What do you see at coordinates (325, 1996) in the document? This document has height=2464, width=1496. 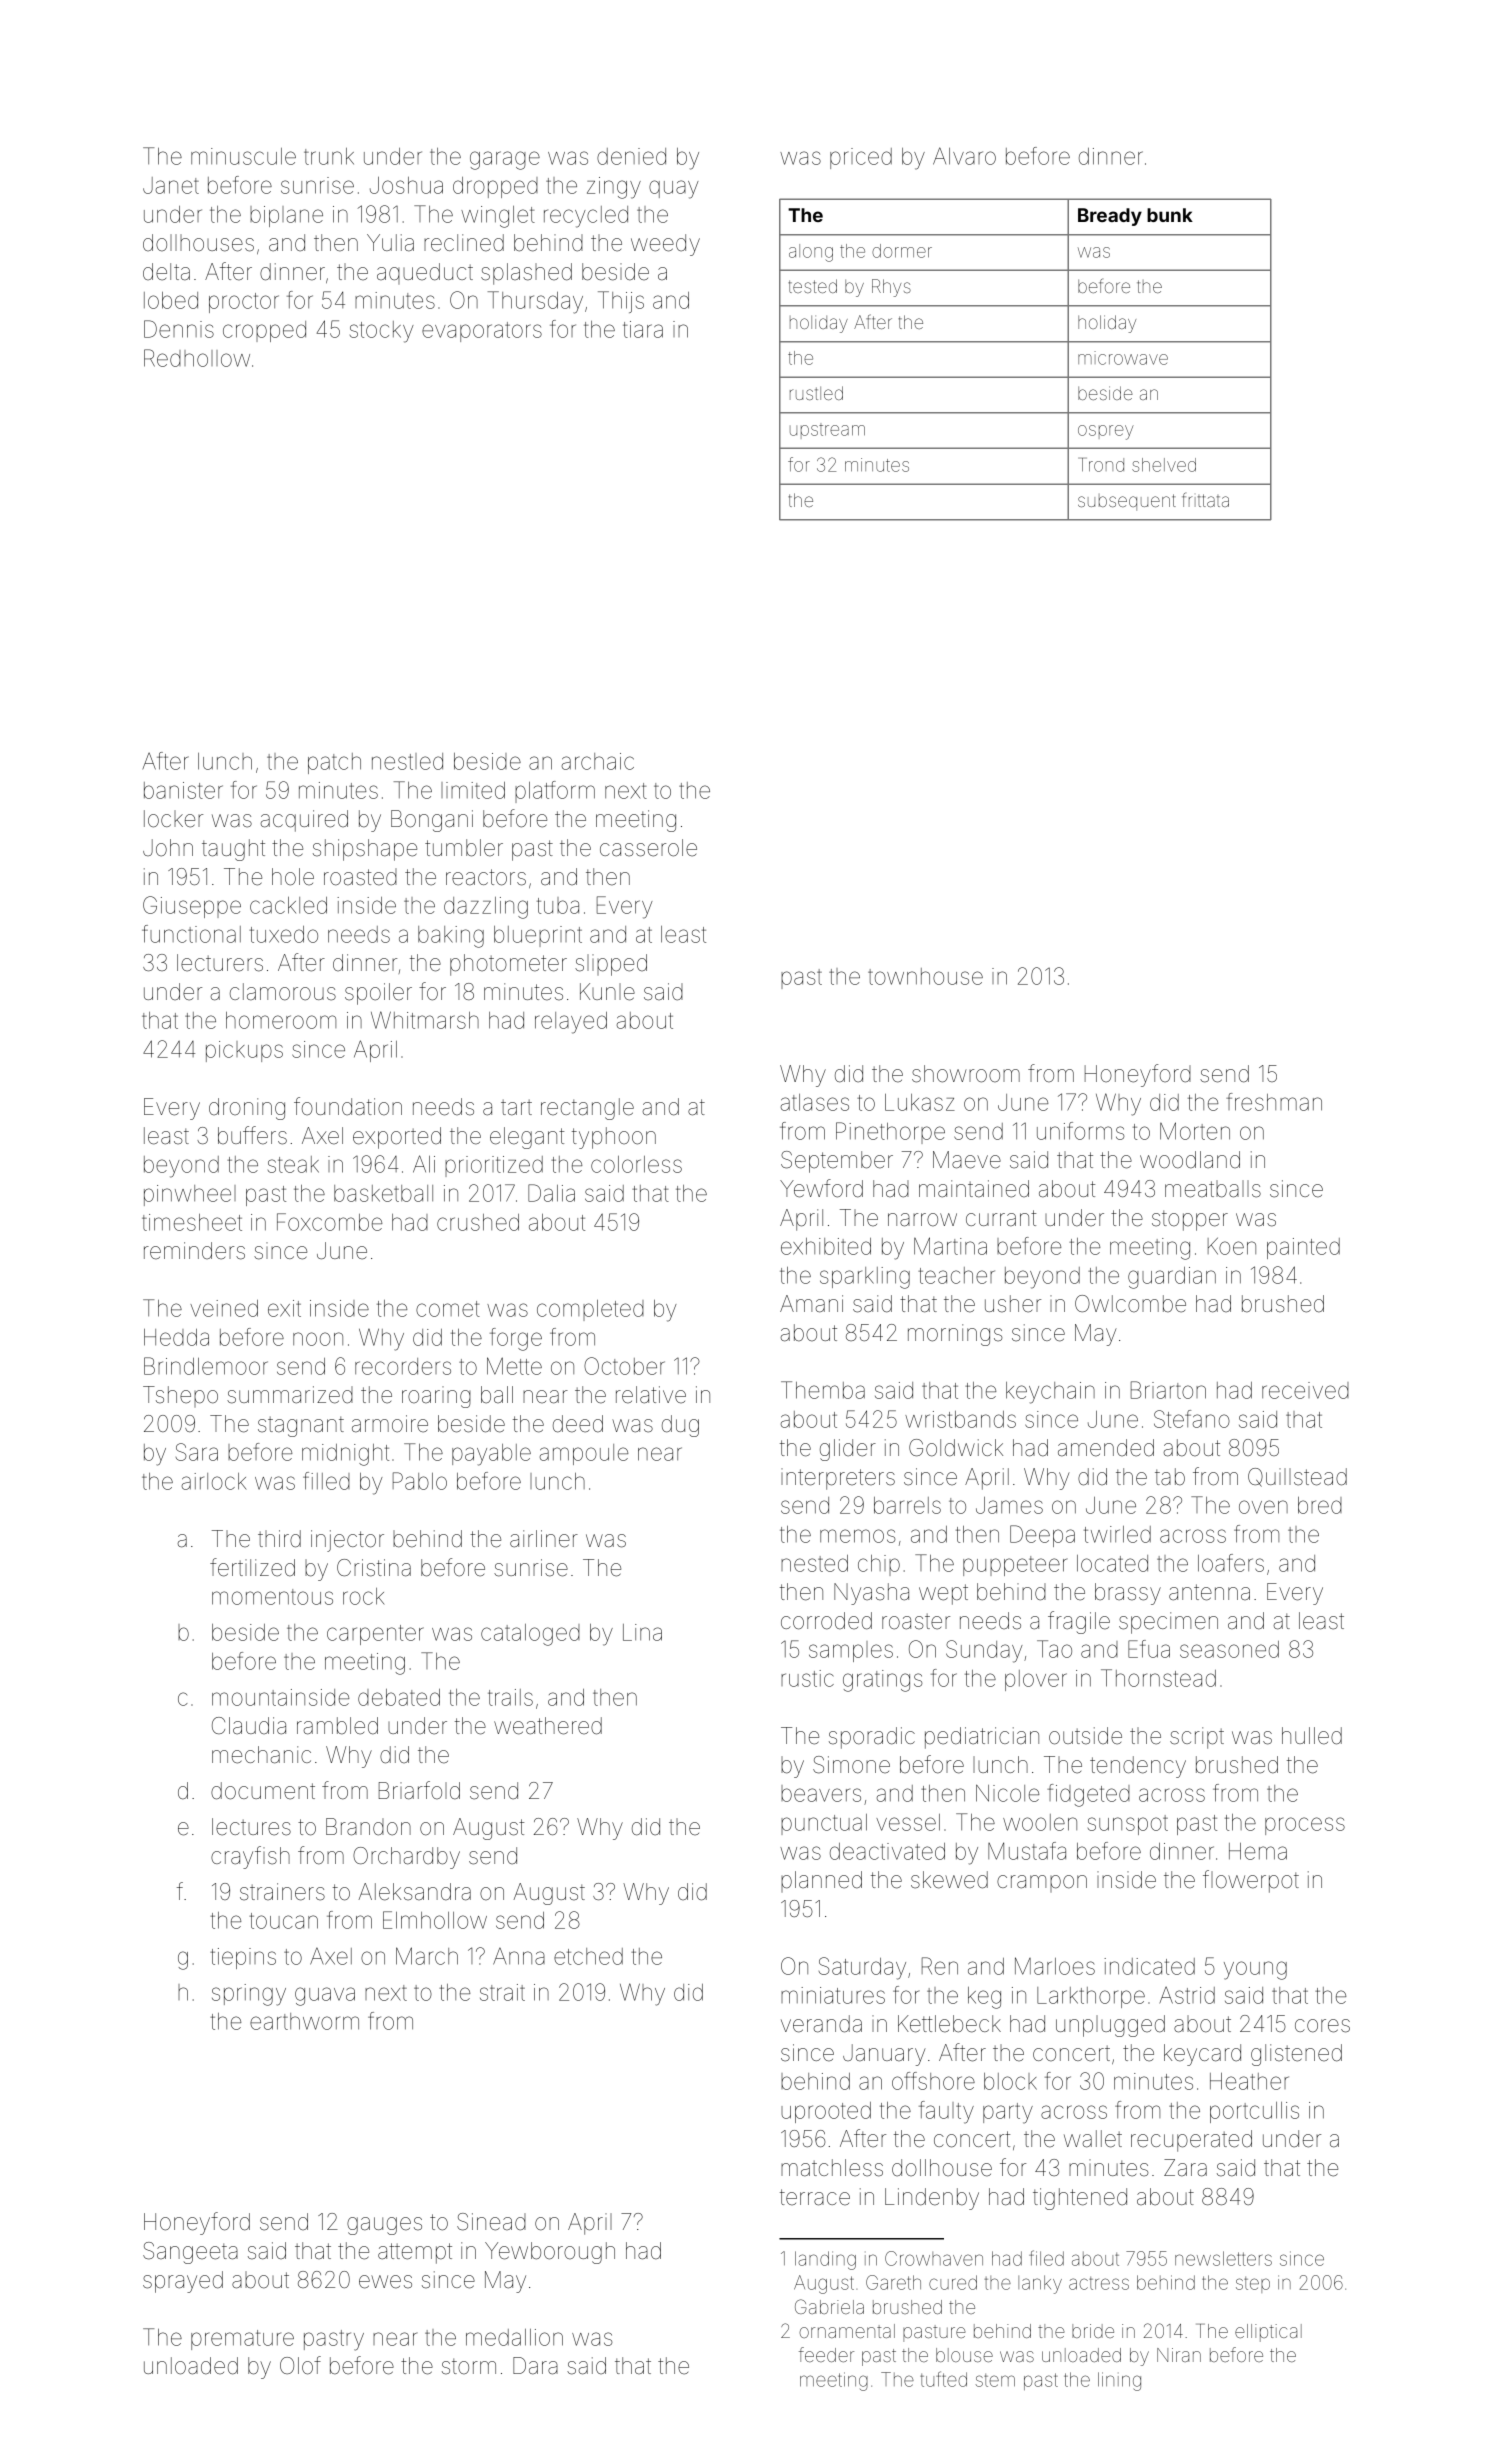 I see `guava` at bounding box center [325, 1996].
